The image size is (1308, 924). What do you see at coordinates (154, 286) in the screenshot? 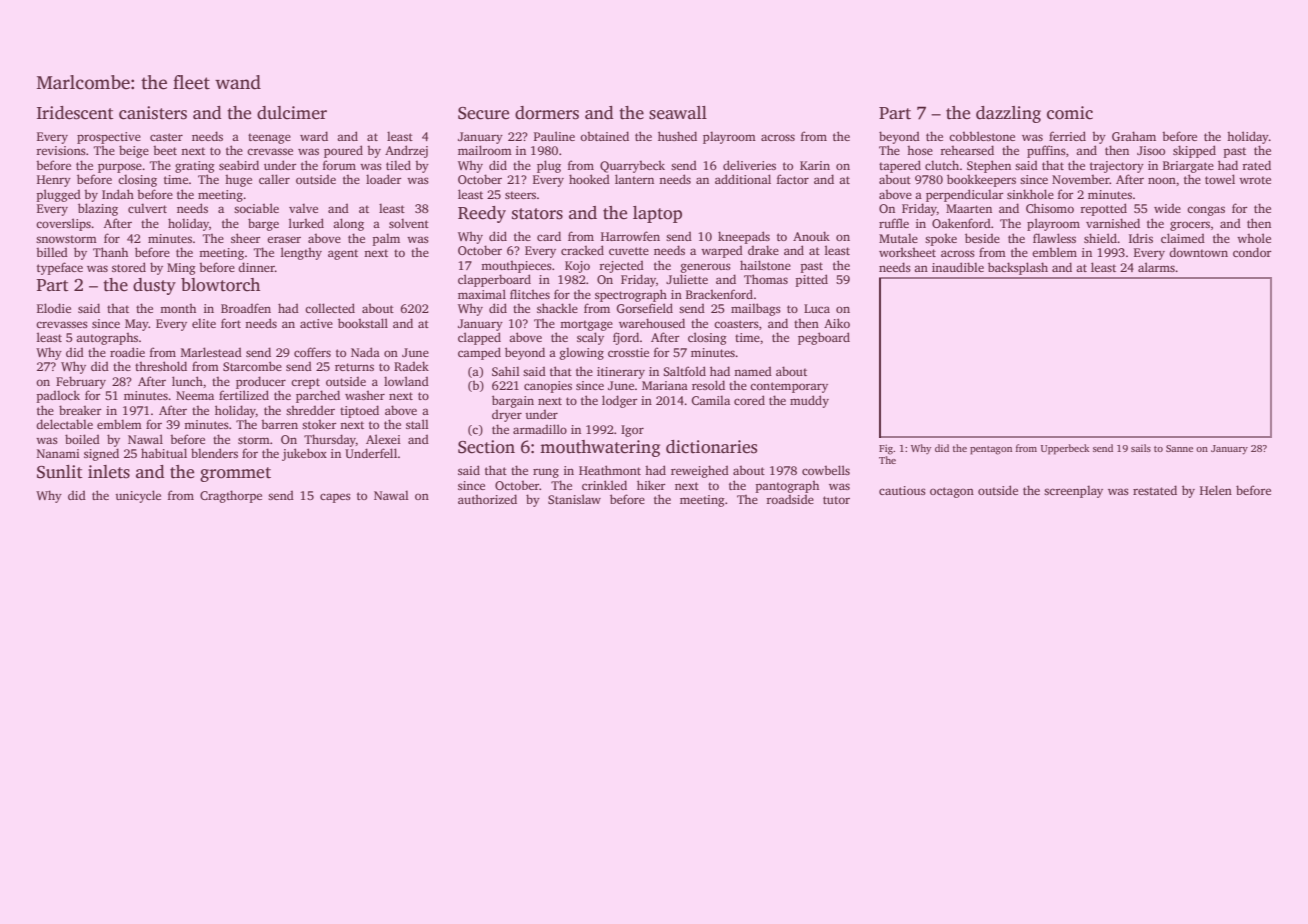
I see `dusty` at bounding box center [154, 286].
